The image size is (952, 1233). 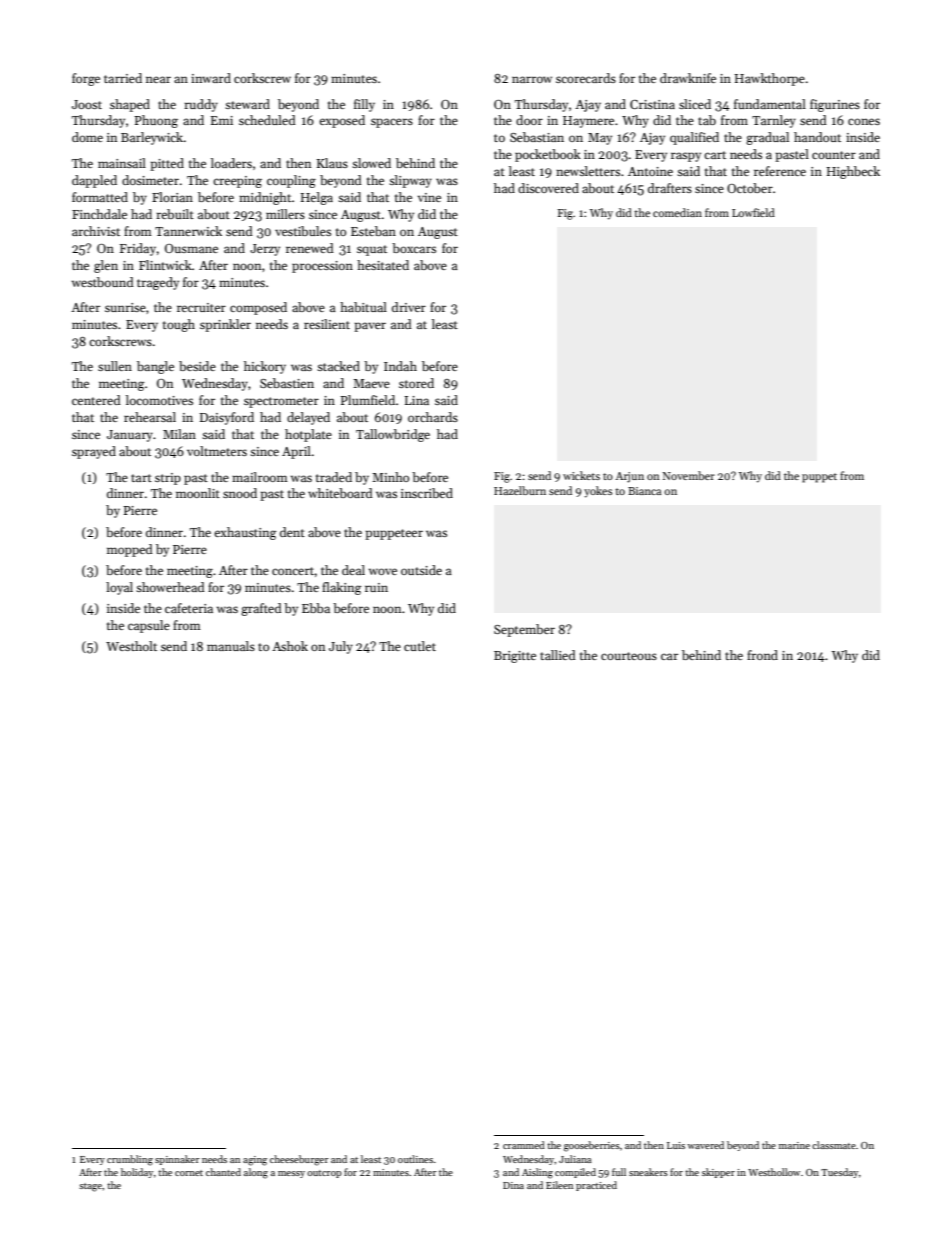 I want to click on inward, so click(x=211, y=78).
